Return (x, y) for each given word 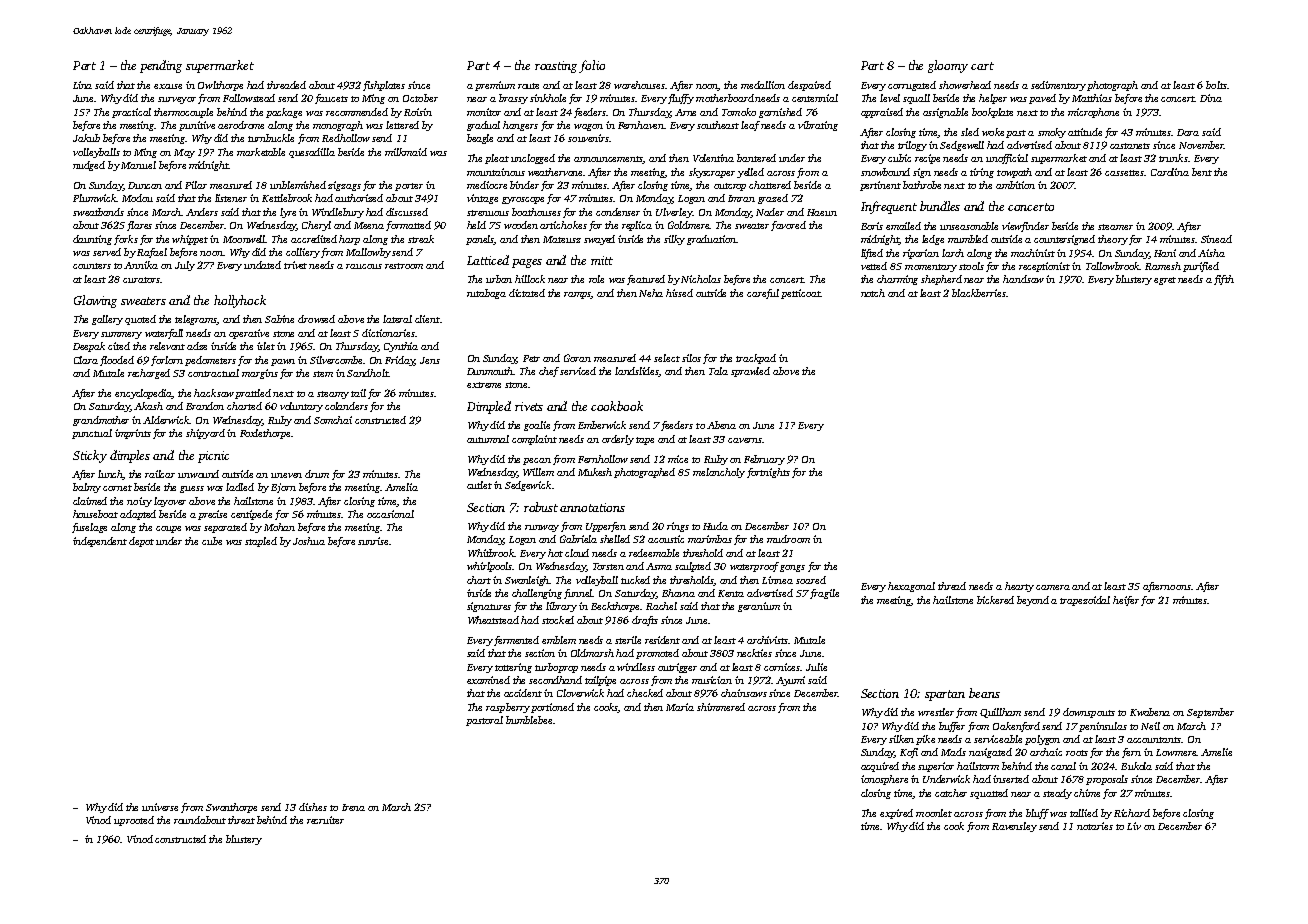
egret (1165, 281)
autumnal (488, 439)
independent (100, 542)
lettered (402, 125)
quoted (140, 320)
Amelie (1216, 752)
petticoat (800, 294)
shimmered (721, 707)
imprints (133, 434)
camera (1053, 587)
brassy (513, 99)
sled (970, 132)
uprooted (134, 821)
